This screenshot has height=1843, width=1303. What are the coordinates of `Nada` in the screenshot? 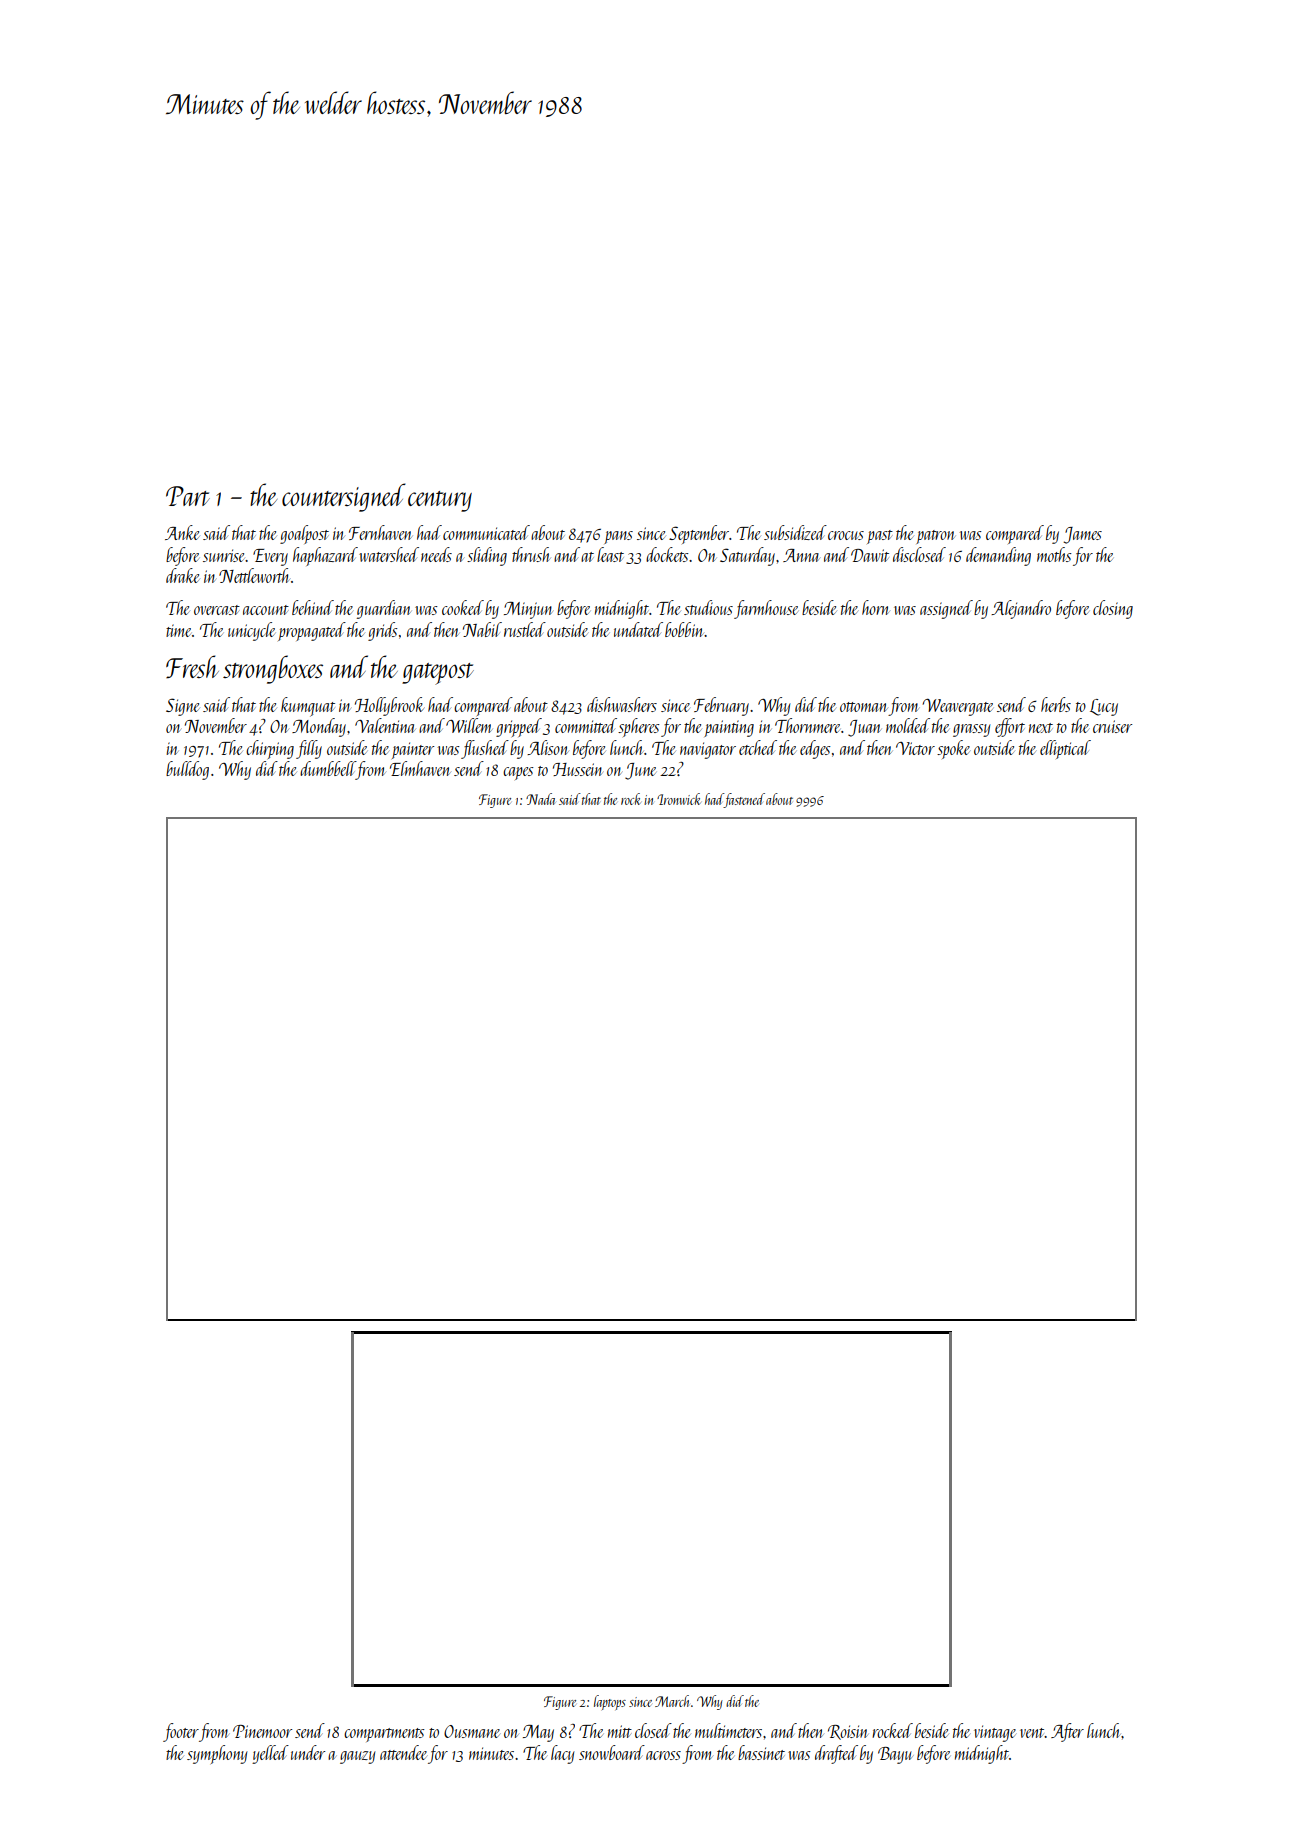 It's located at (540, 799).
